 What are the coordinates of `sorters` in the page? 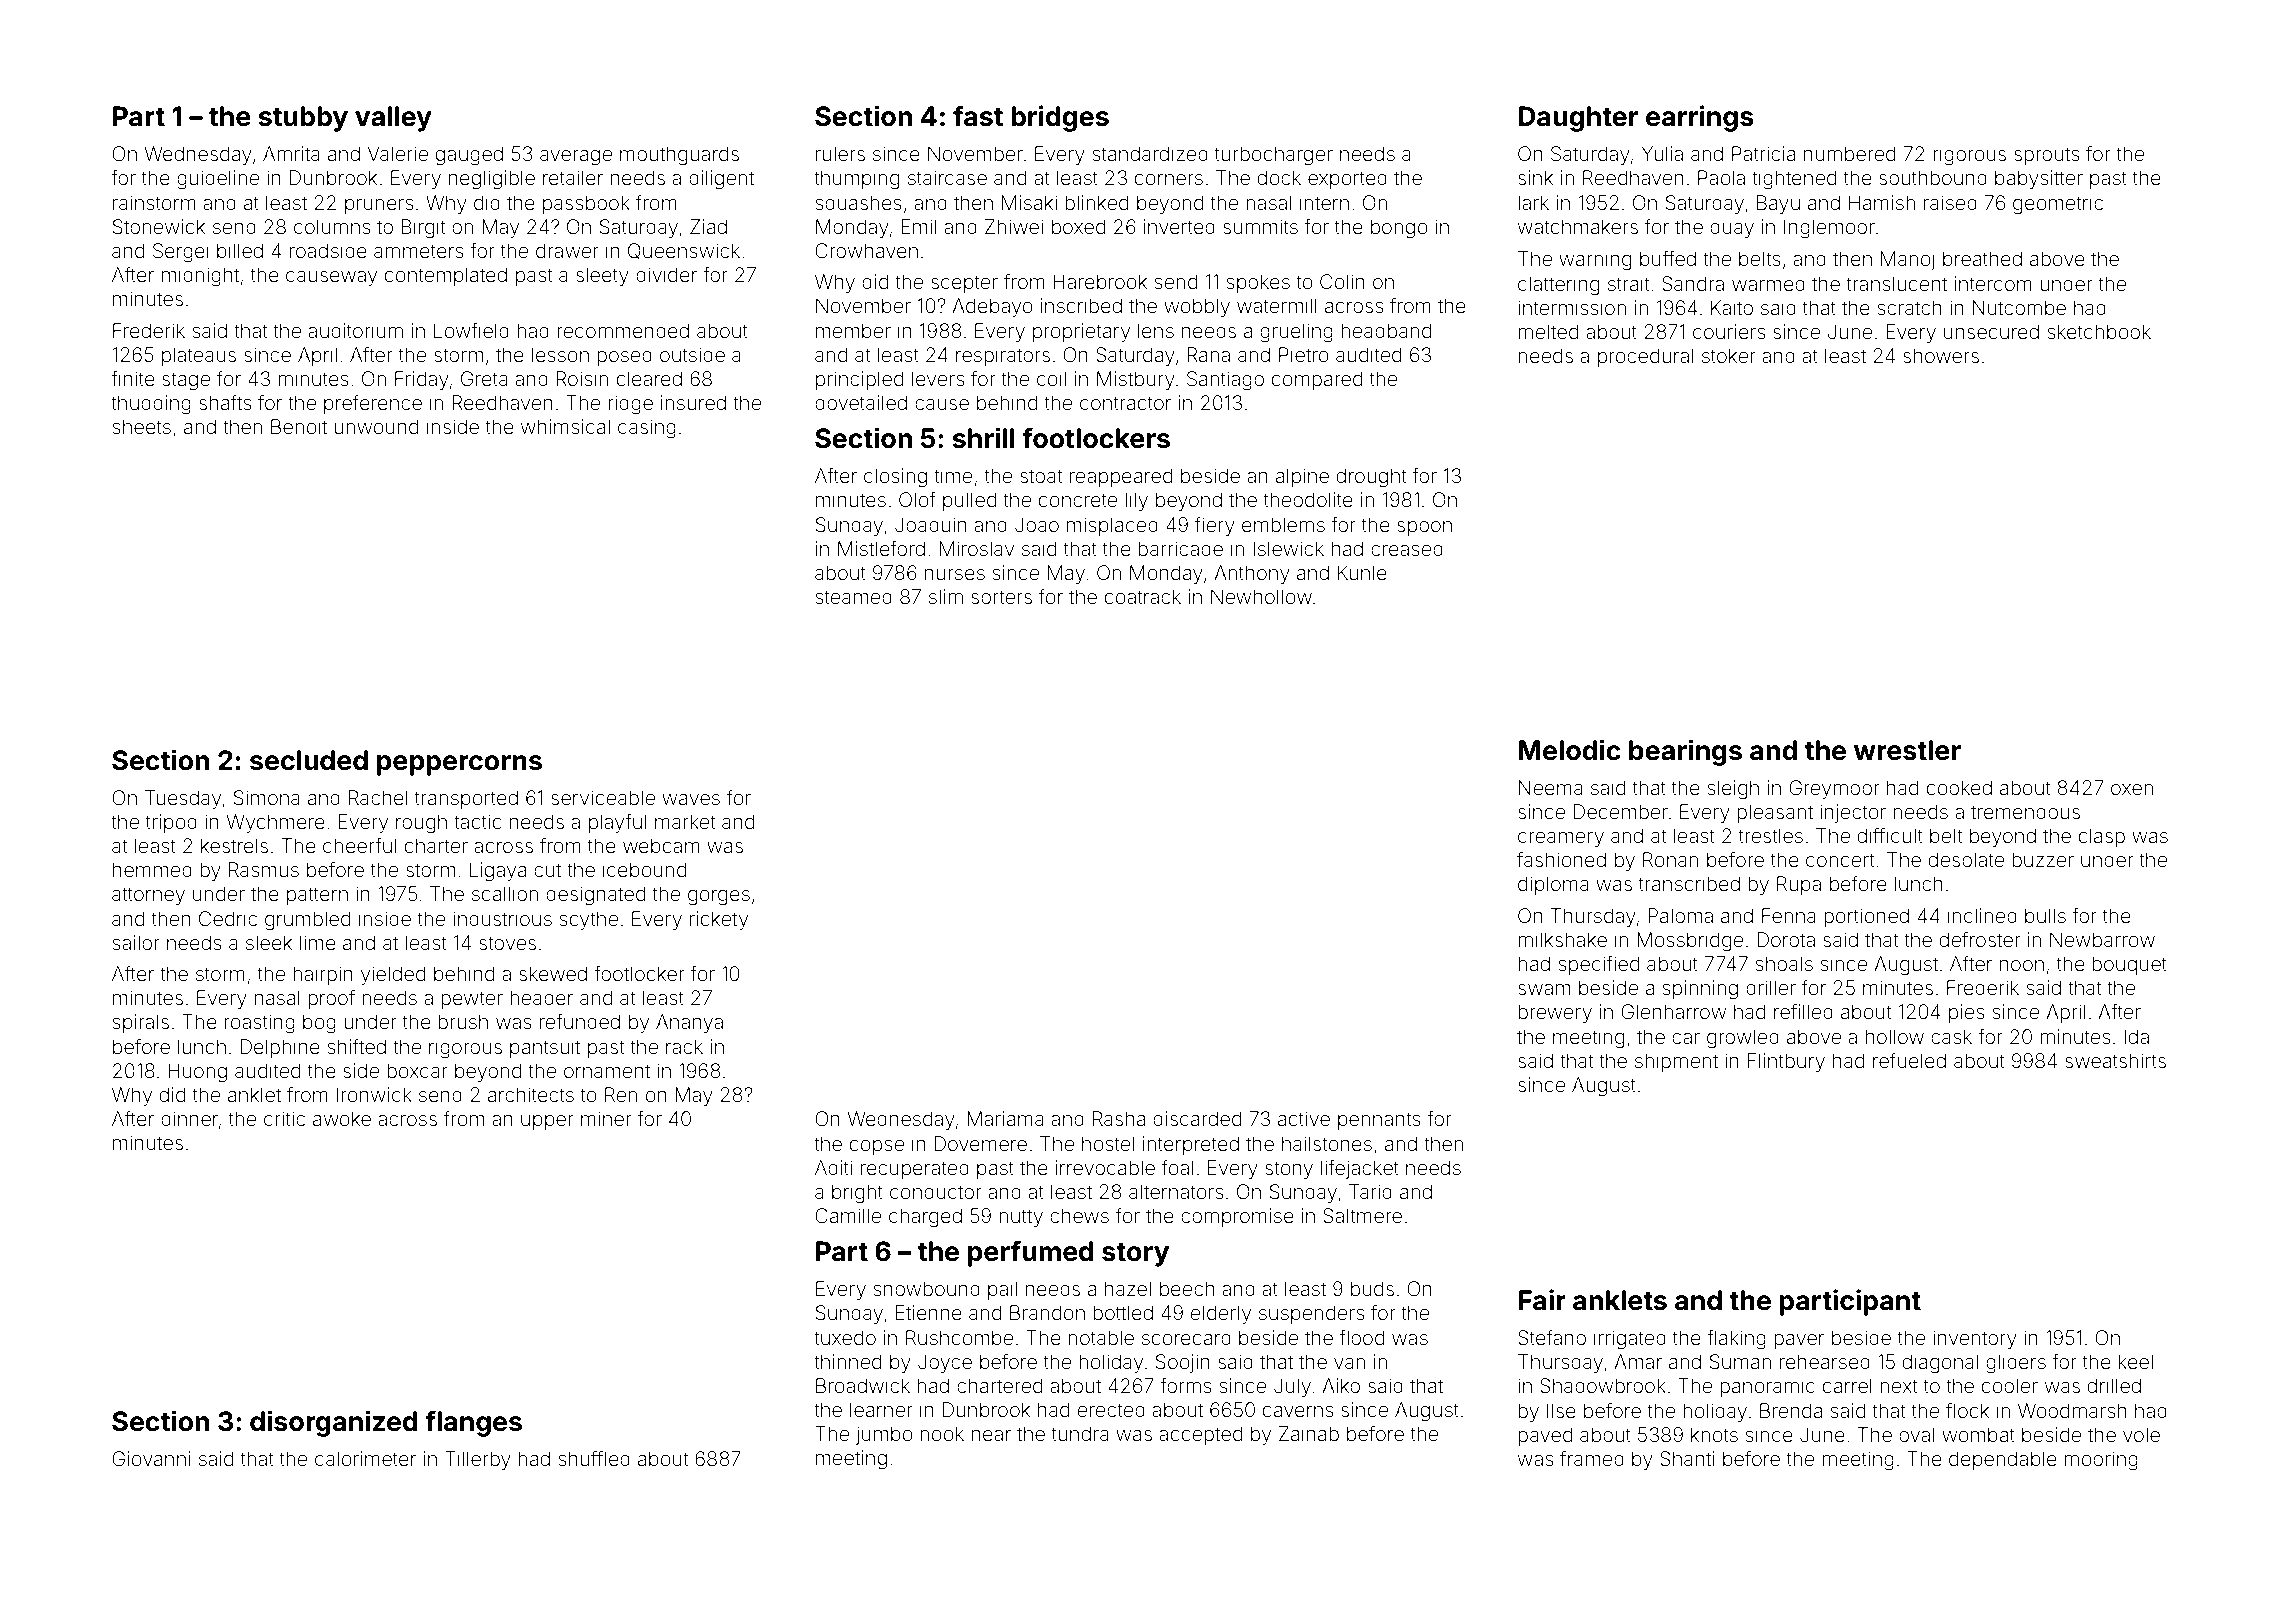 It's located at (1001, 597).
